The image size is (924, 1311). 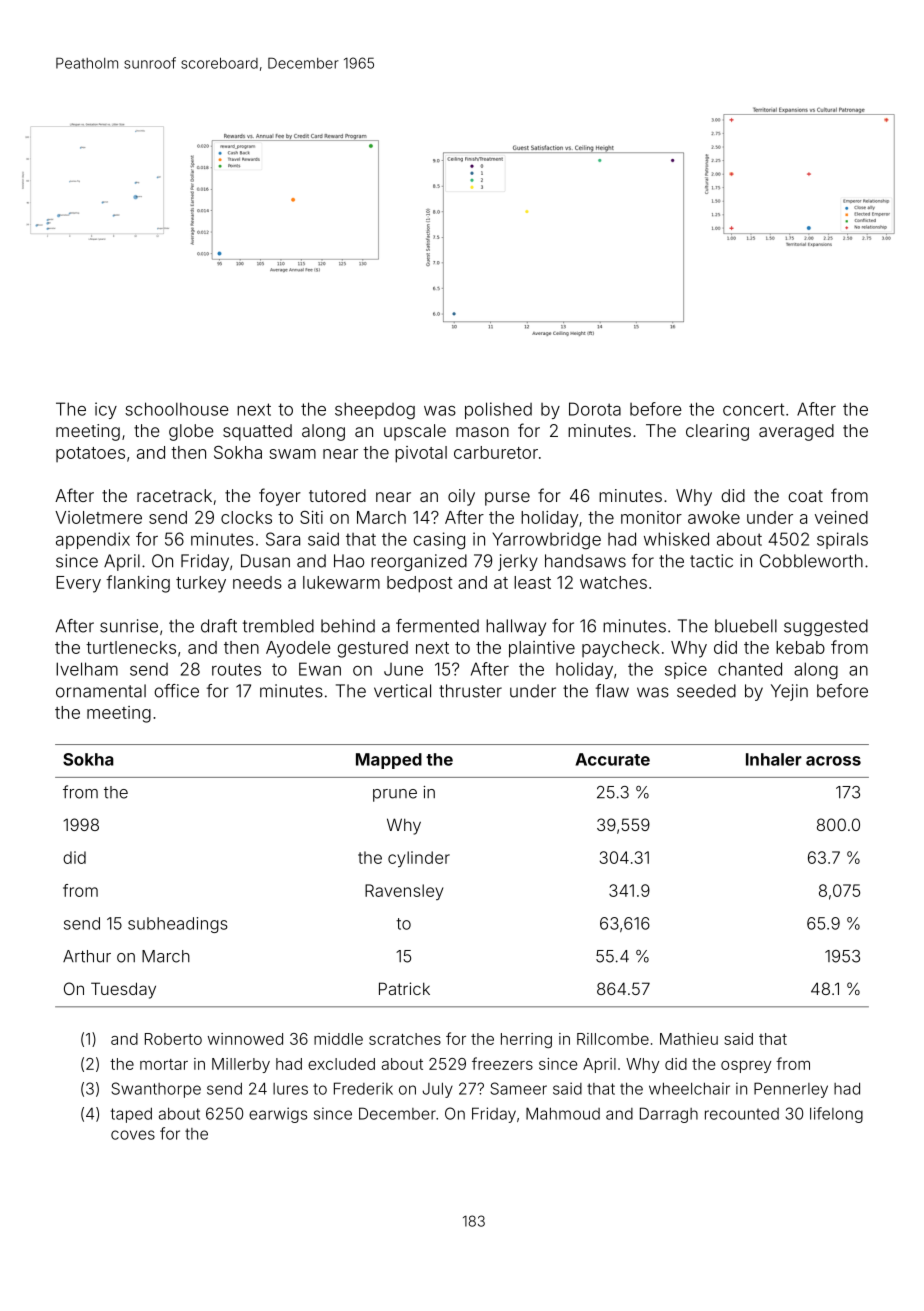 I want to click on Accurate, so click(x=612, y=759).
